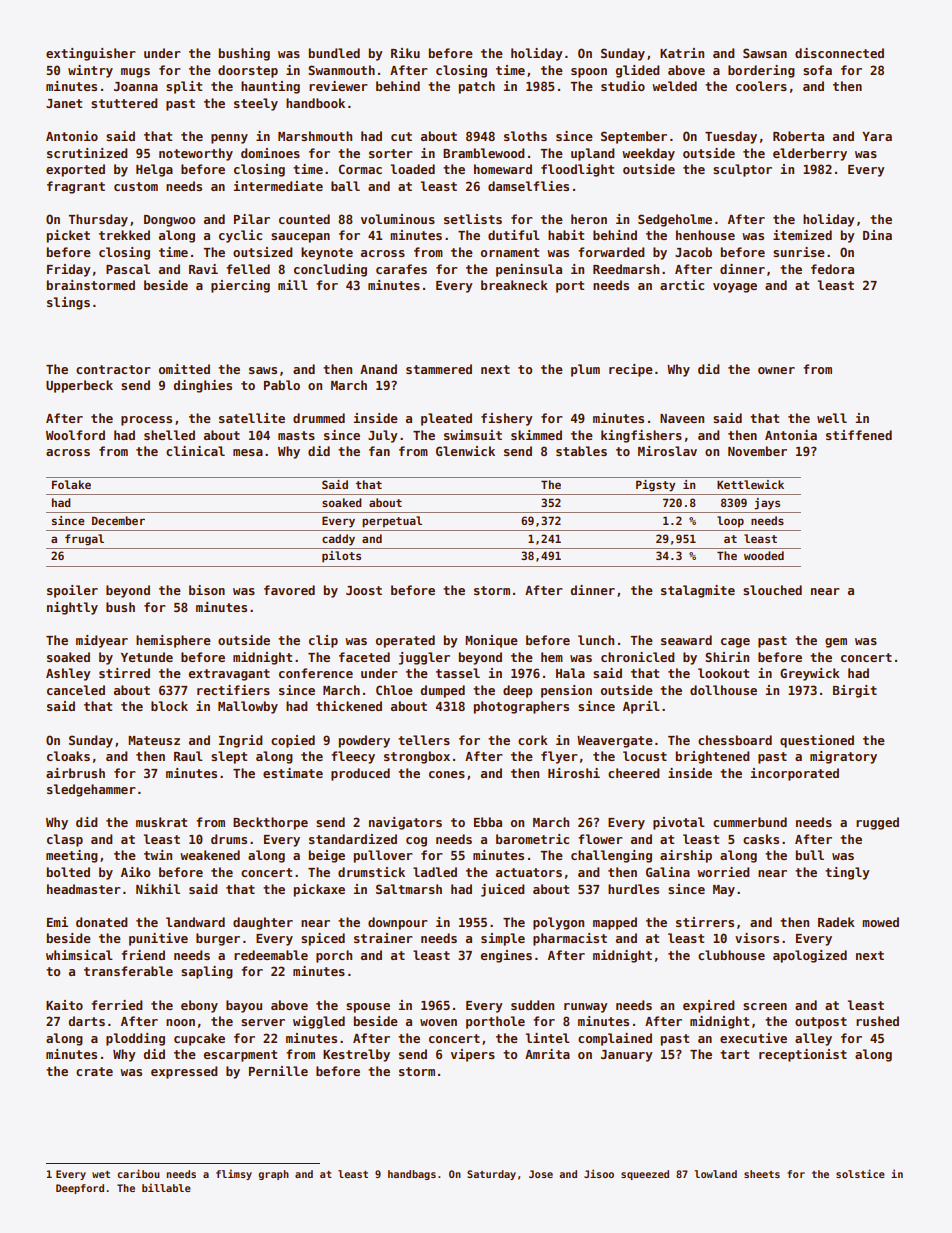 The image size is (952, 1233). What do you see at coordinates (319, 1022) in the image?
I see `wiggled` at bounding box center [319, 1022].
